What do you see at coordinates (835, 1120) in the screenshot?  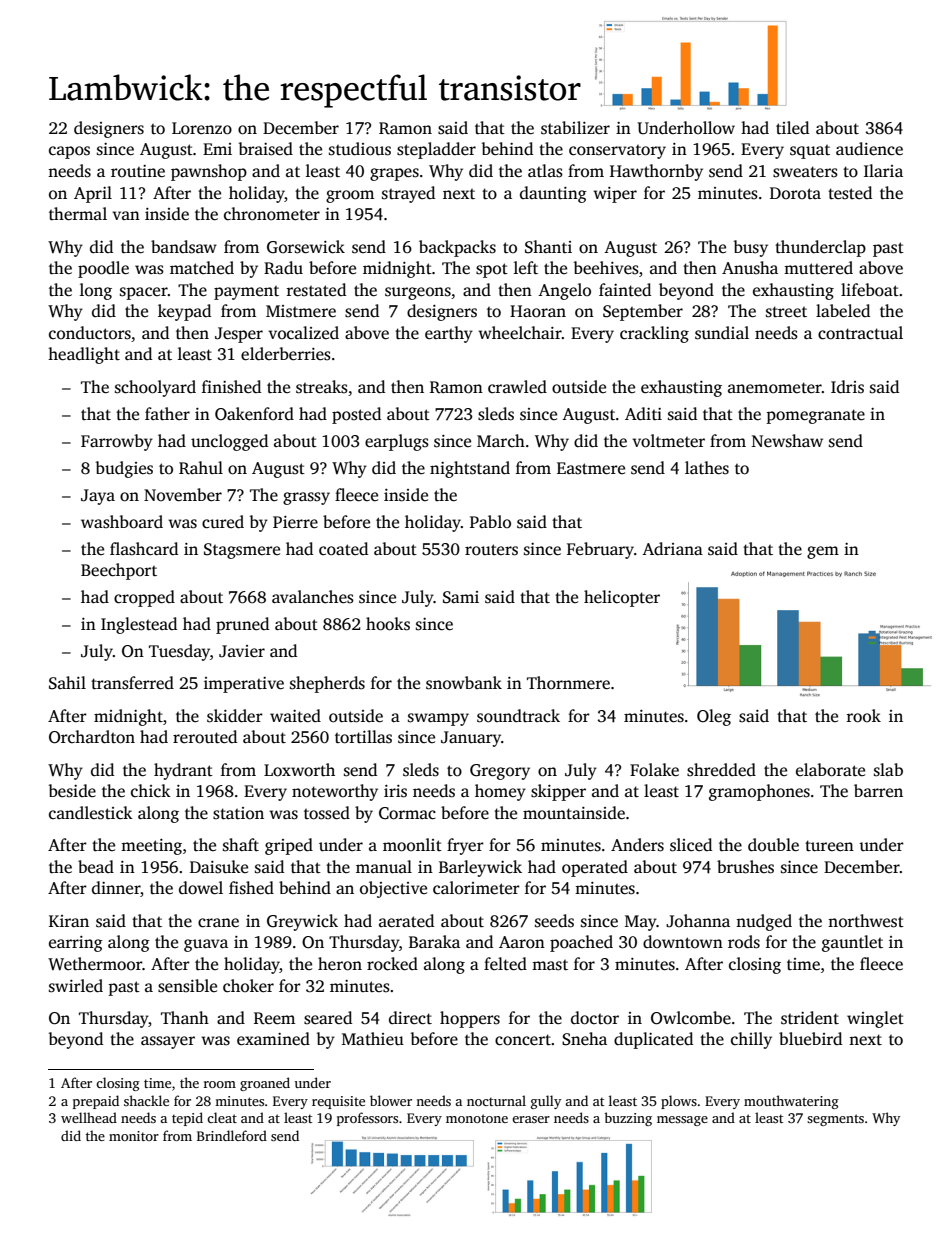 I see `segments` at bounding box center [835, 1120].
